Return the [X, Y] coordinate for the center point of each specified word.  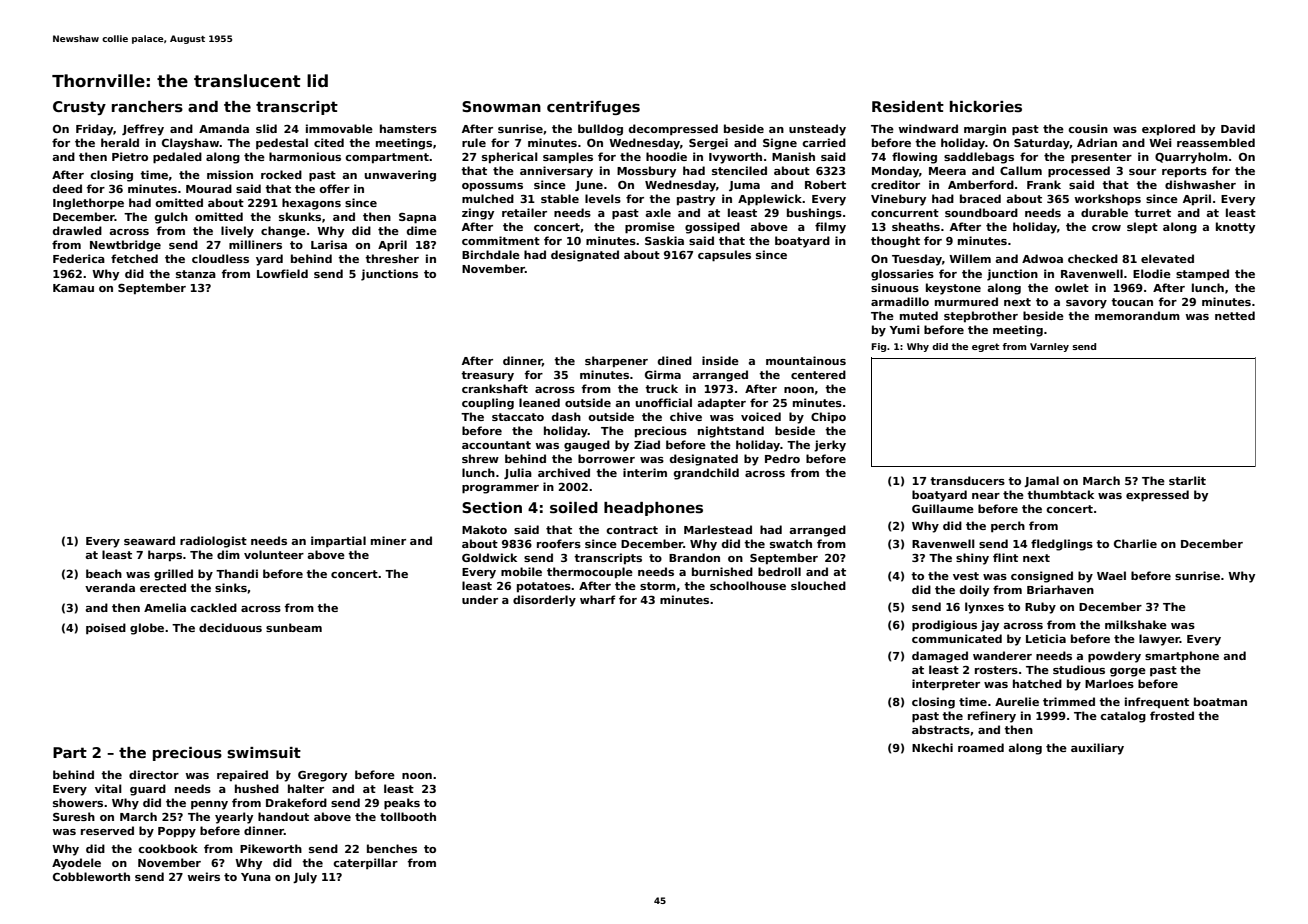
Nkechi [932, 747]
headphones [653, 509]
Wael [1111, 575]
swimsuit [264, 753]
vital [108, 788]
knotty [1235, 228]
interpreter [946, 685]
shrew [480, 458]
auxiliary [1097, 749]
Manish [793, 156]
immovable [339, 128]
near [986, 496]
